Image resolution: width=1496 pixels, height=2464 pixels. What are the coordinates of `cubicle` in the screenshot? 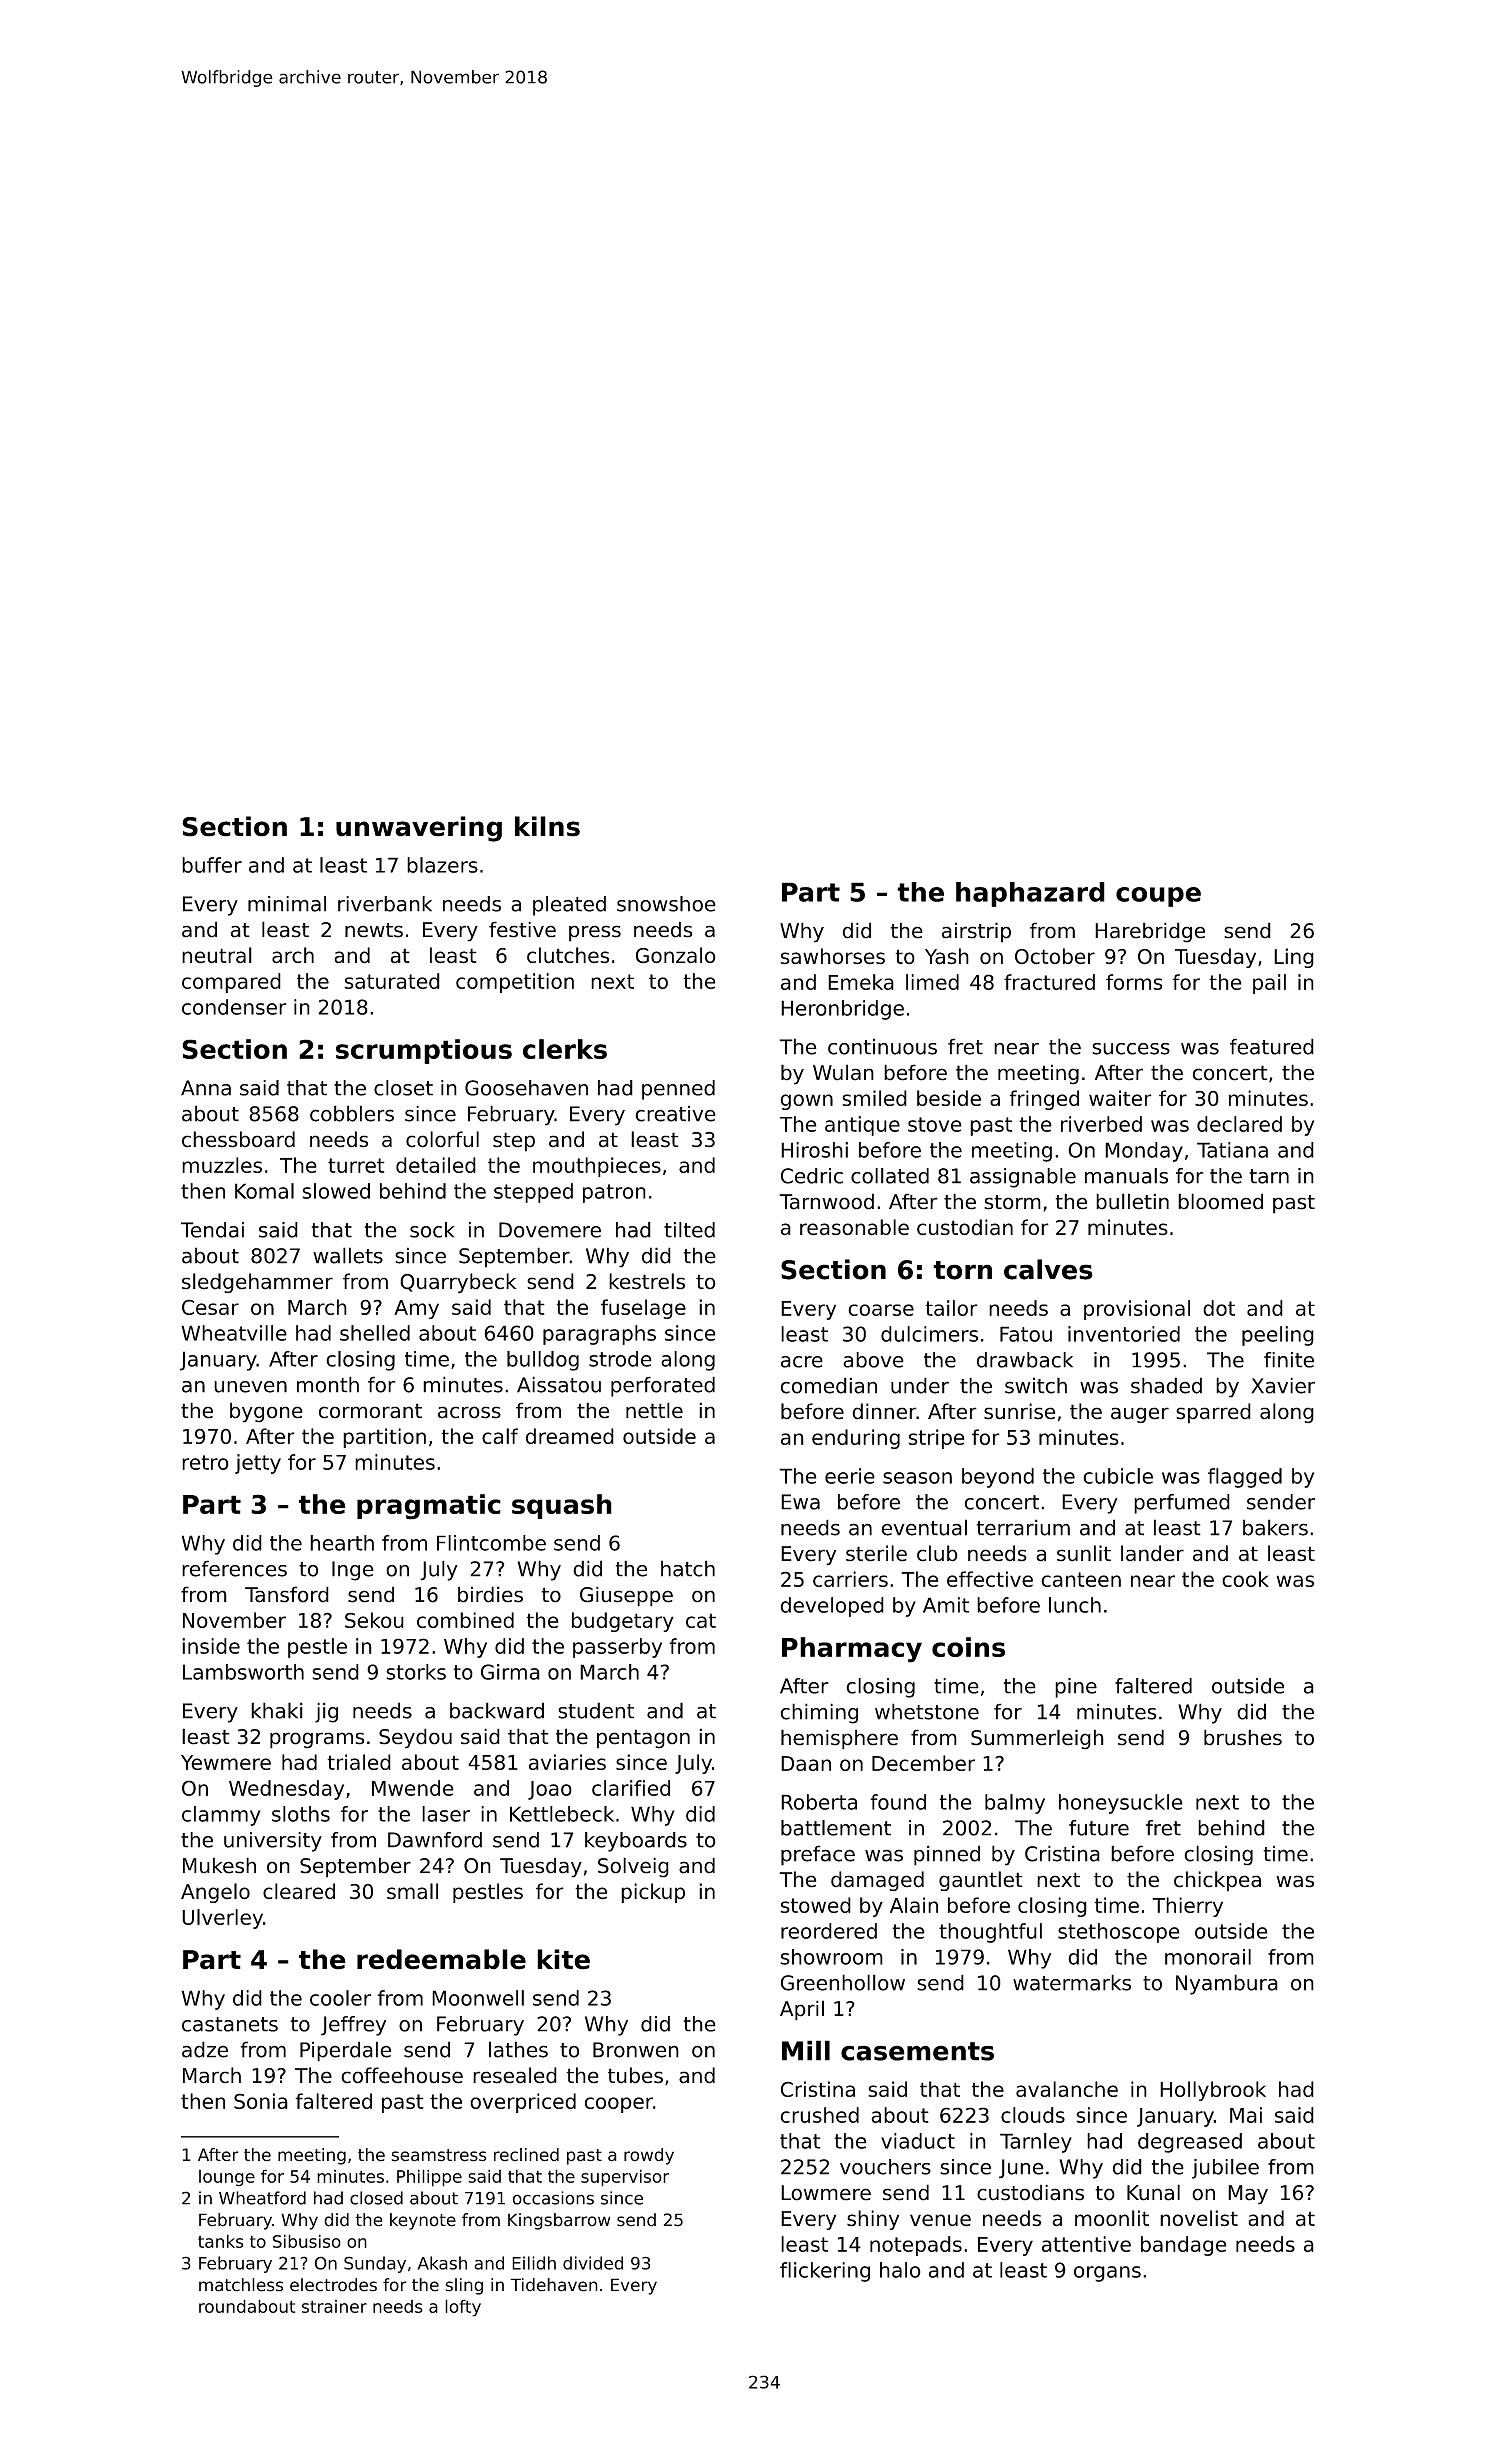 It's located at (1118, 1476).
